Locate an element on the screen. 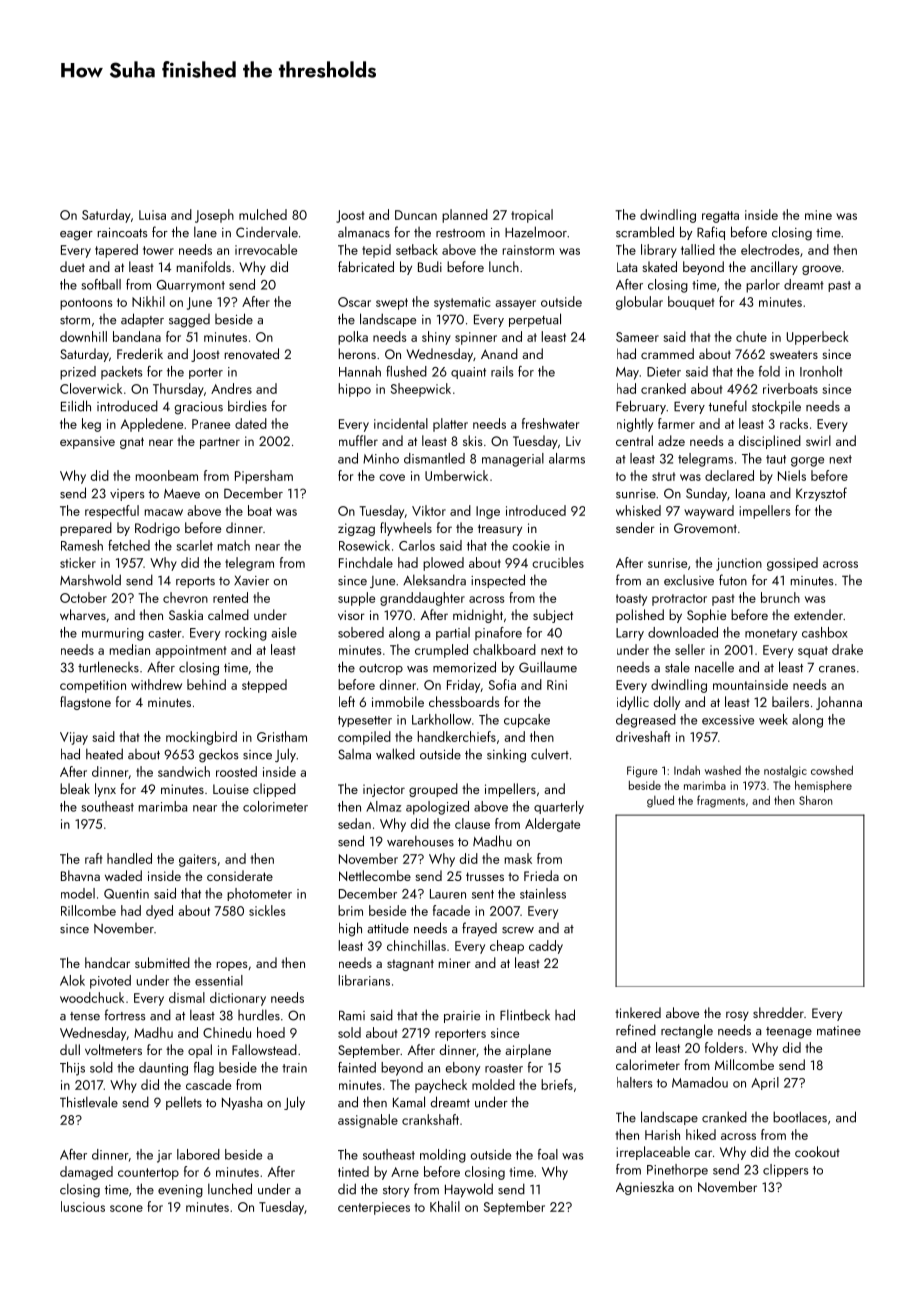  scone is located at coordinates (126, 1208).
